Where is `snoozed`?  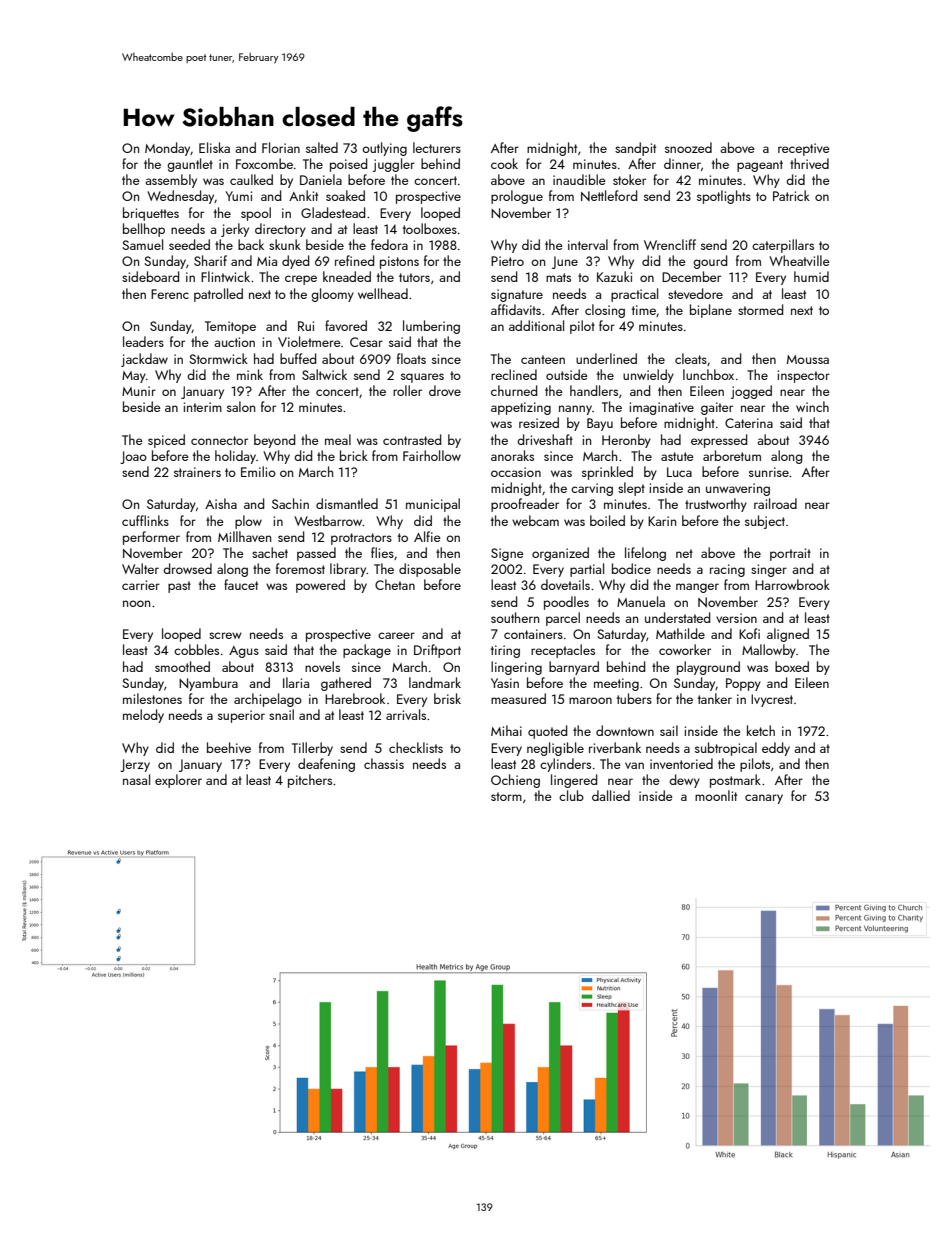 snoozed is located at coordinates (688, 147).
